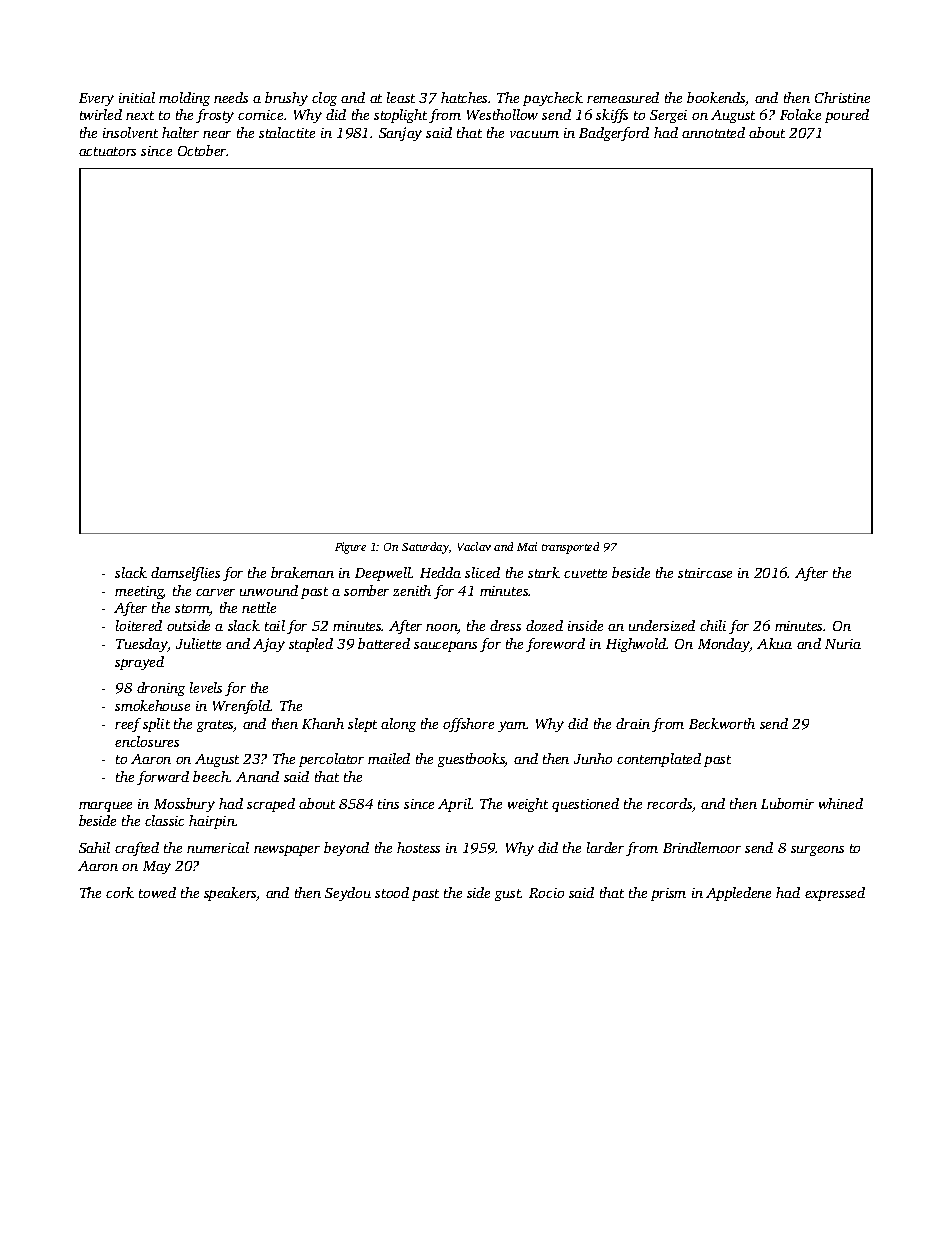 The width and height of the image is (952, 1233). What do you see at coordinates (546, 893) in the image?
I see `Rocio` at bounding box center [546, 893].
